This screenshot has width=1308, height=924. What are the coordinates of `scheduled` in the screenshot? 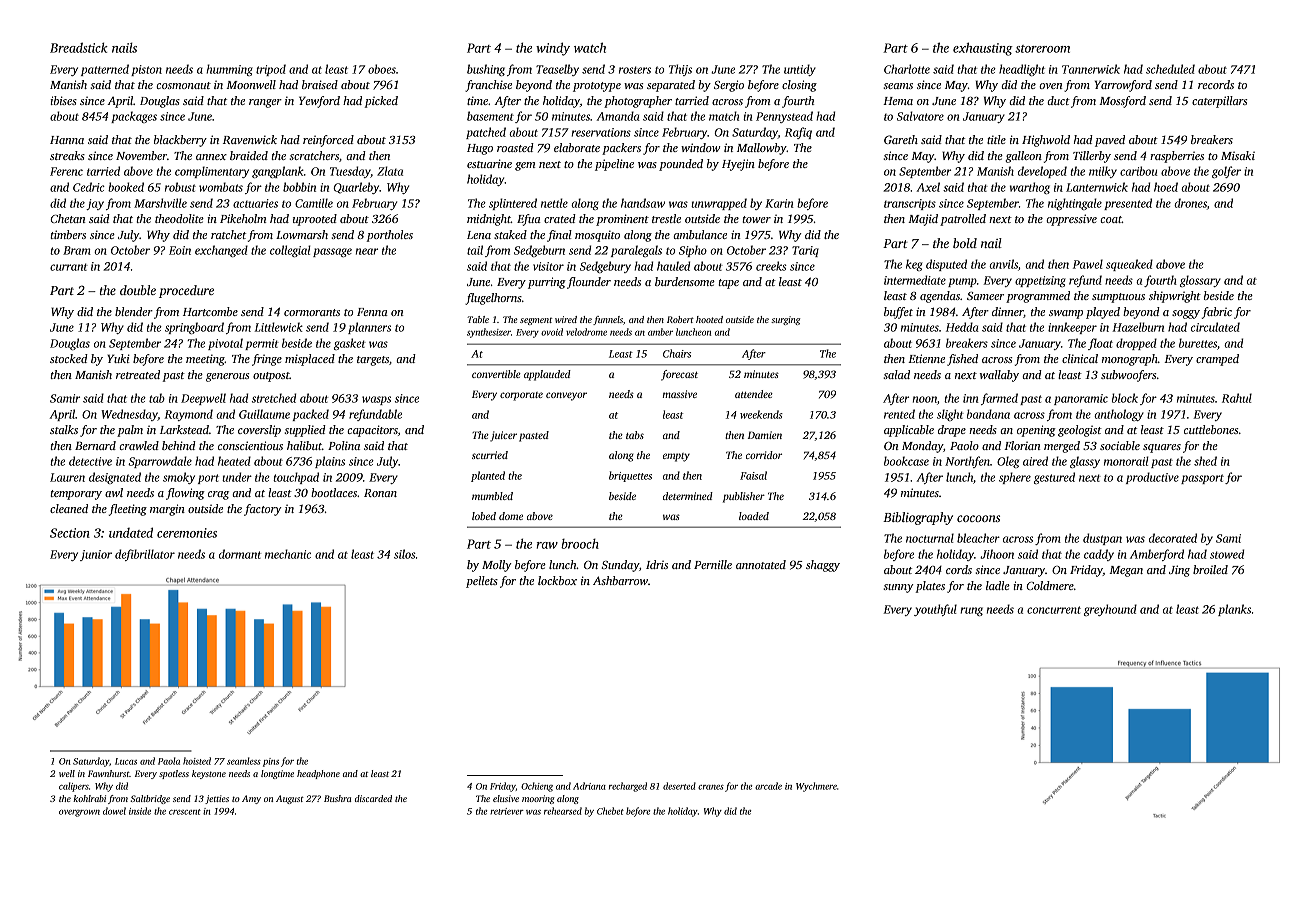 It's located at (1170, 69).
